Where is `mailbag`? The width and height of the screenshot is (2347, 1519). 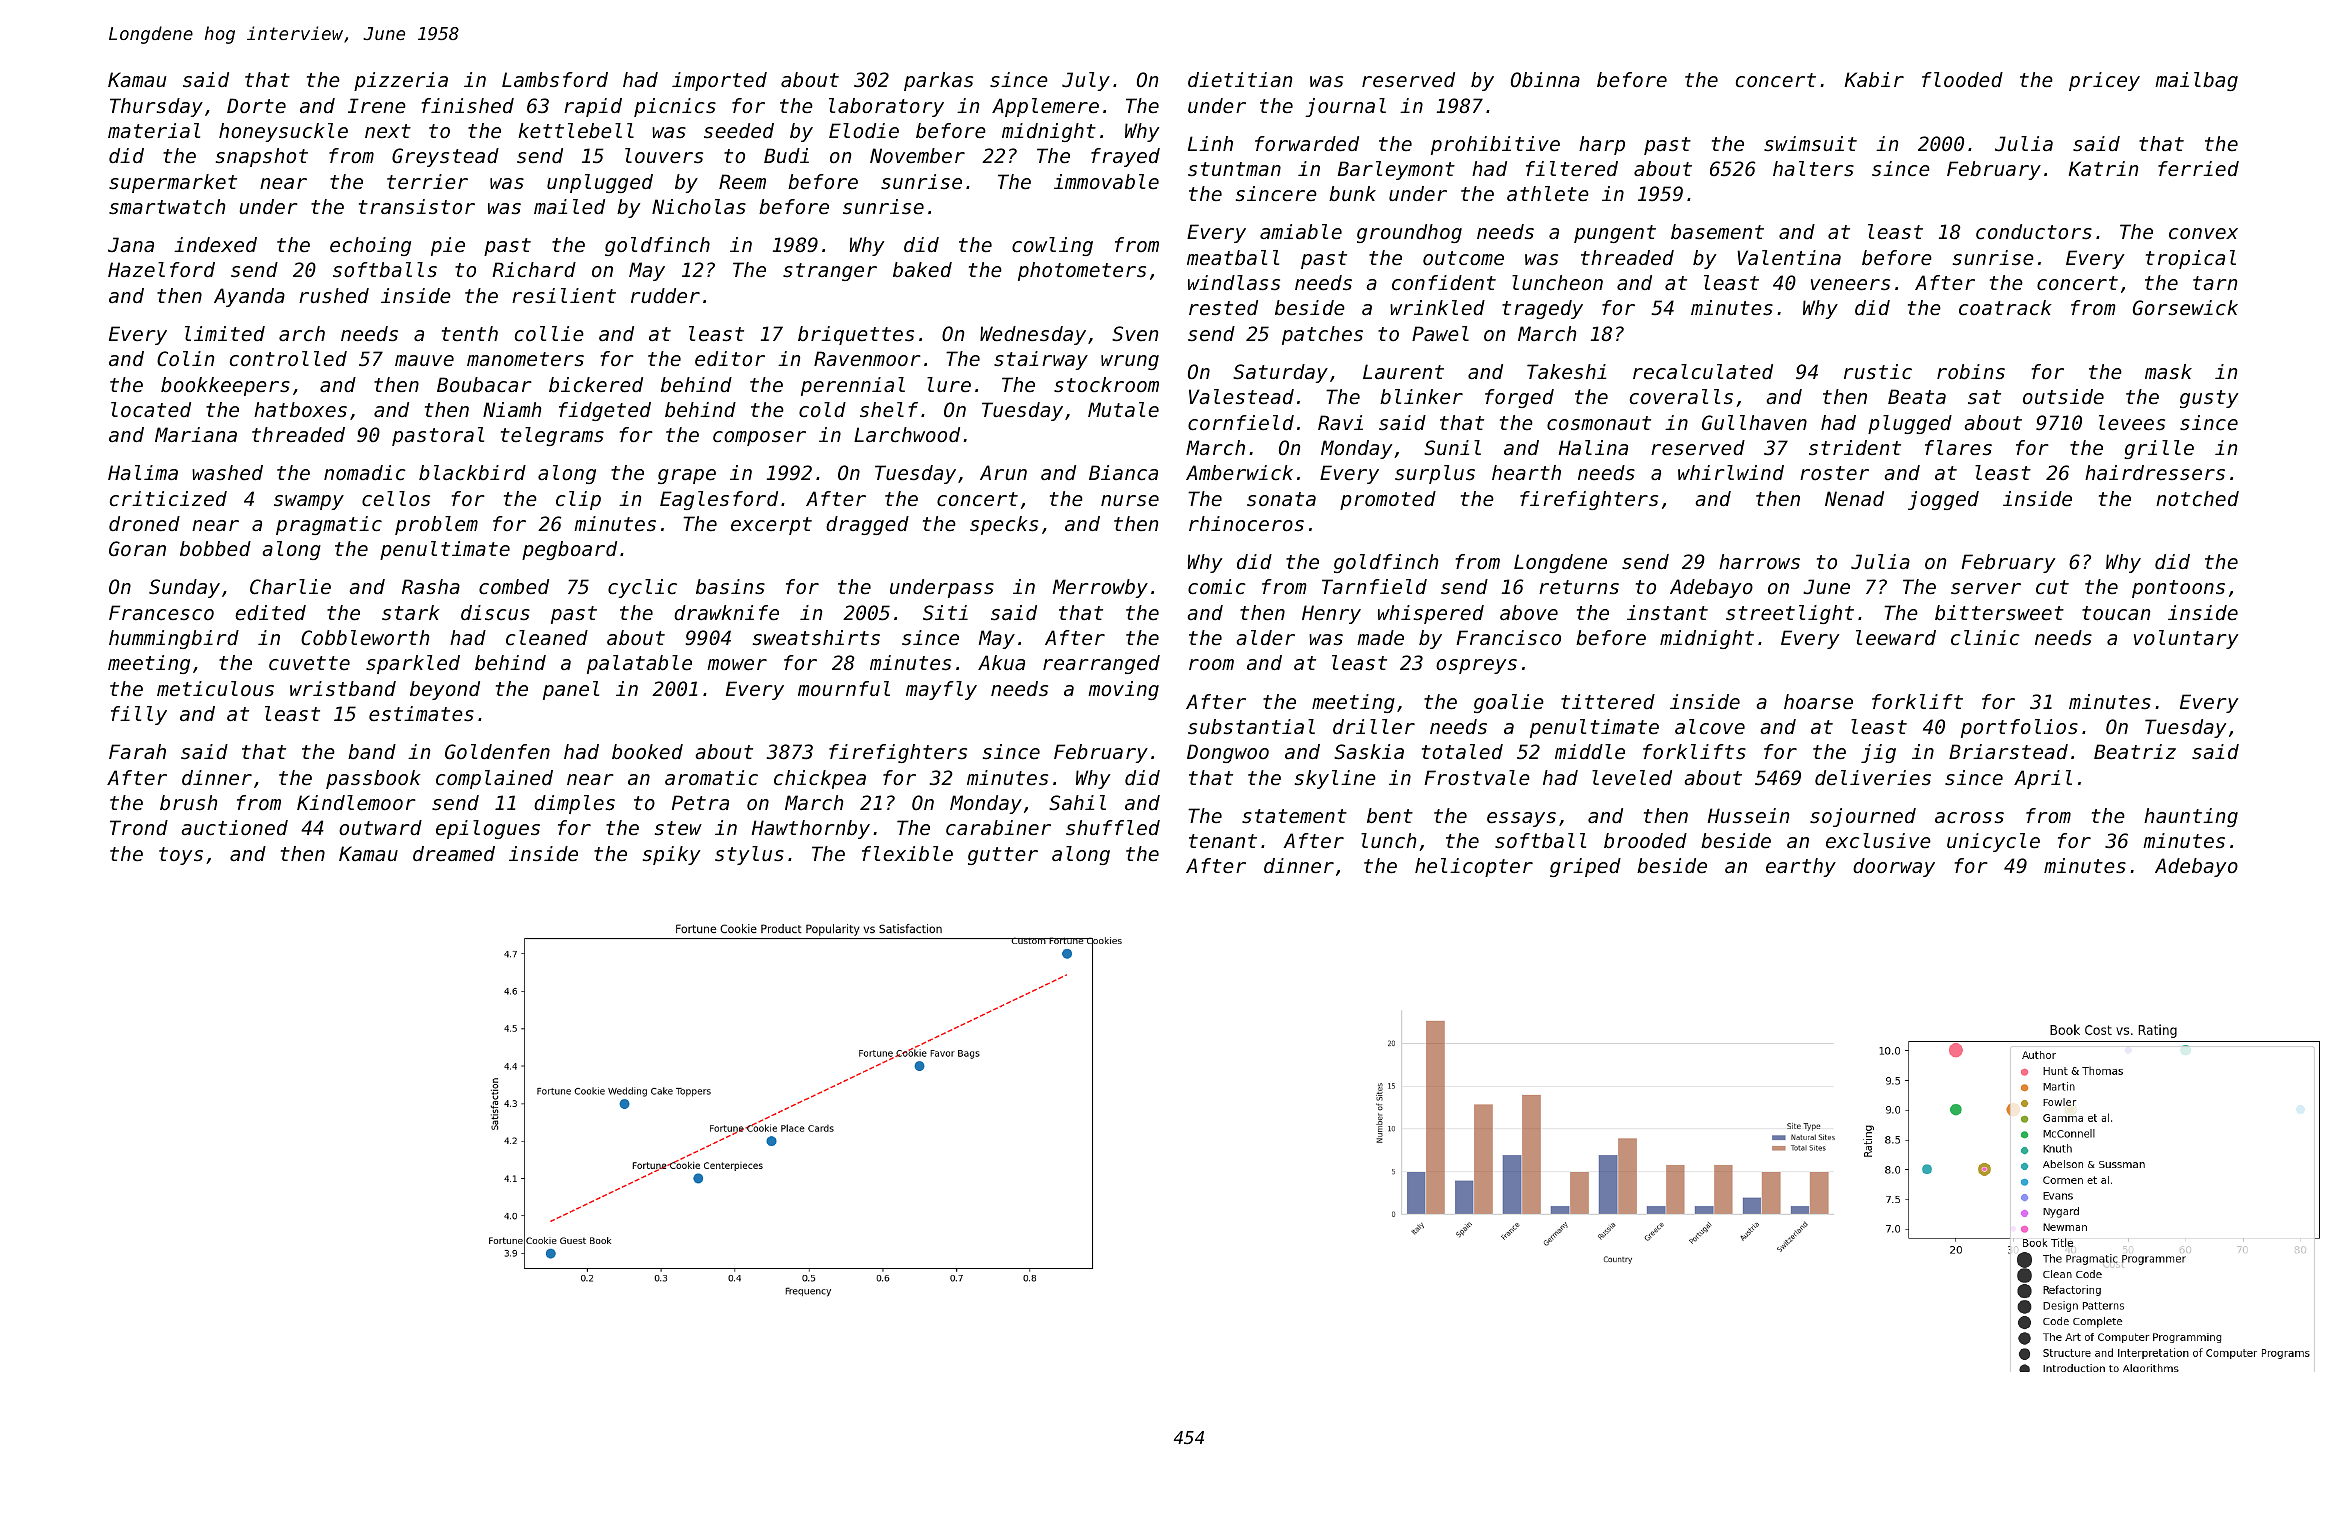
mailbag is located at coordinates (2196, 81).
